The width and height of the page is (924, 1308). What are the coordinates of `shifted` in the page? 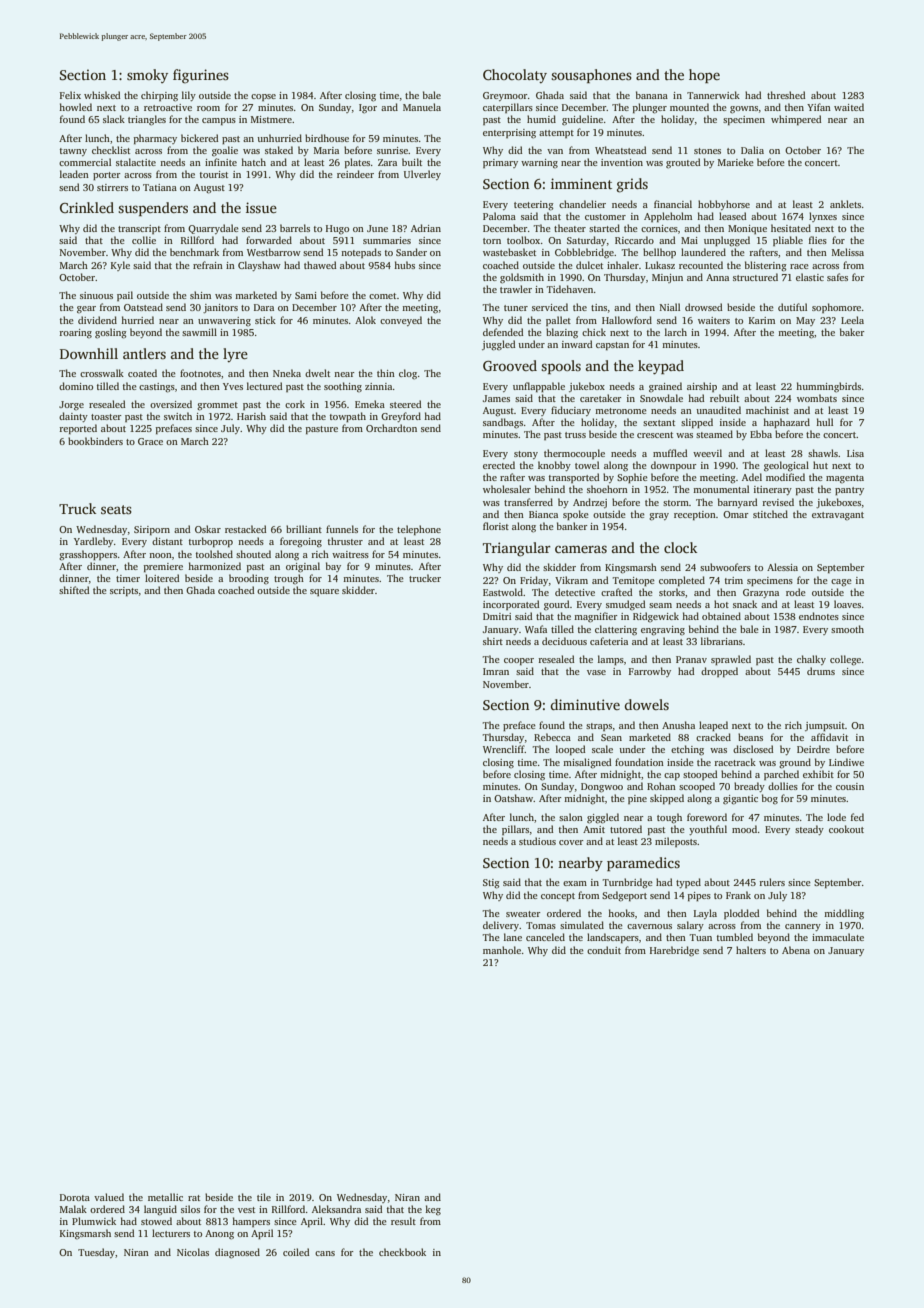 It's located at (74, 590).
